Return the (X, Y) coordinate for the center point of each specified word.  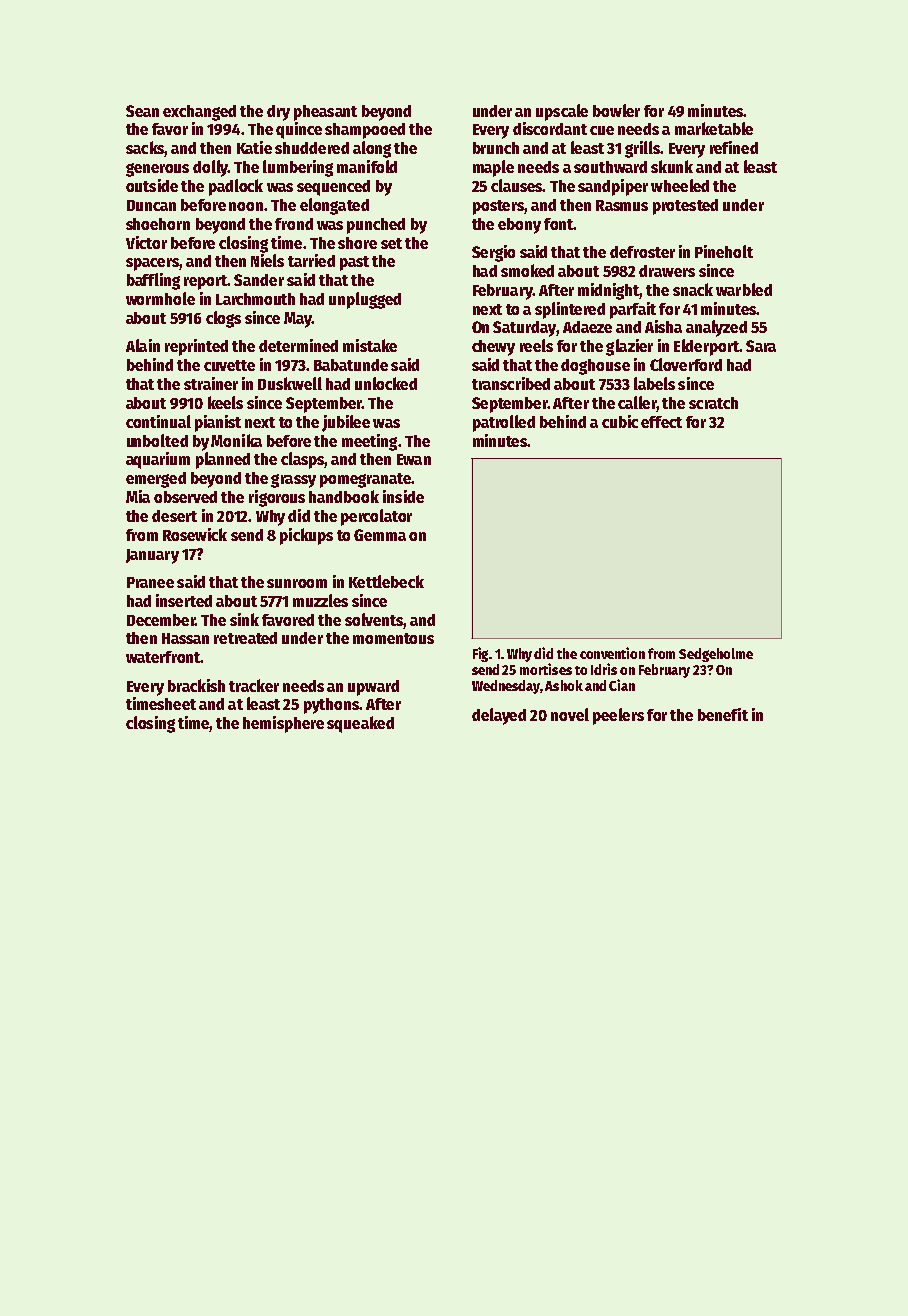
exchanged (199, 113)
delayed (499, 716)
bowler (616, 110)
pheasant (325, 113)
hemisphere (283, 724)
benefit (723, 714)
